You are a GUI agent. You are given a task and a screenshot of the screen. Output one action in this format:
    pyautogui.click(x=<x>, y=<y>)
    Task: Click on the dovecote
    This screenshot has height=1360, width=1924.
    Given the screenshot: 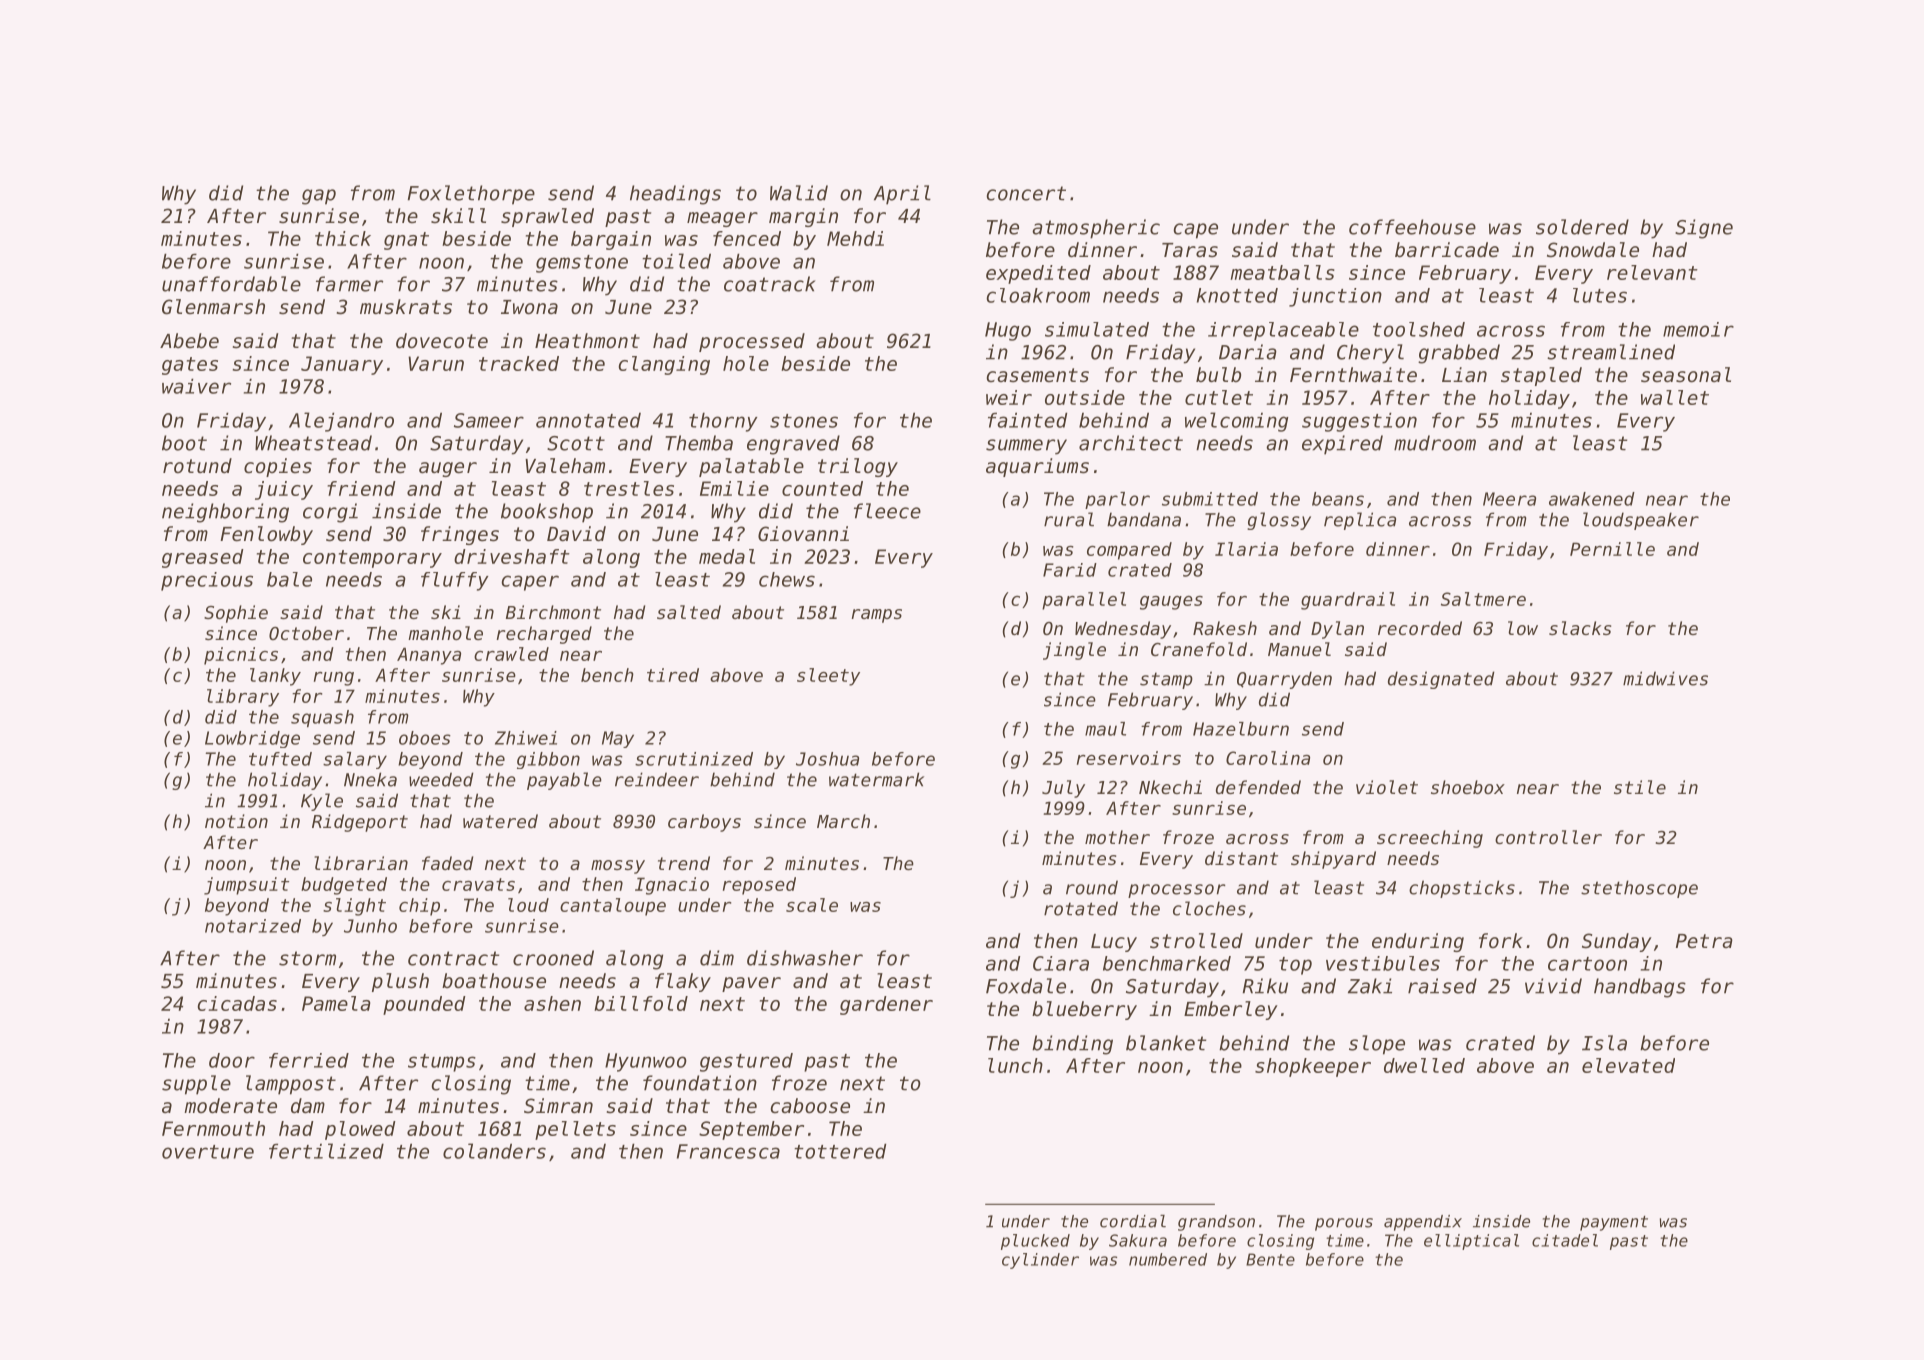 What is the action you would take?
    pyautogui.click(x=442, y=341)
